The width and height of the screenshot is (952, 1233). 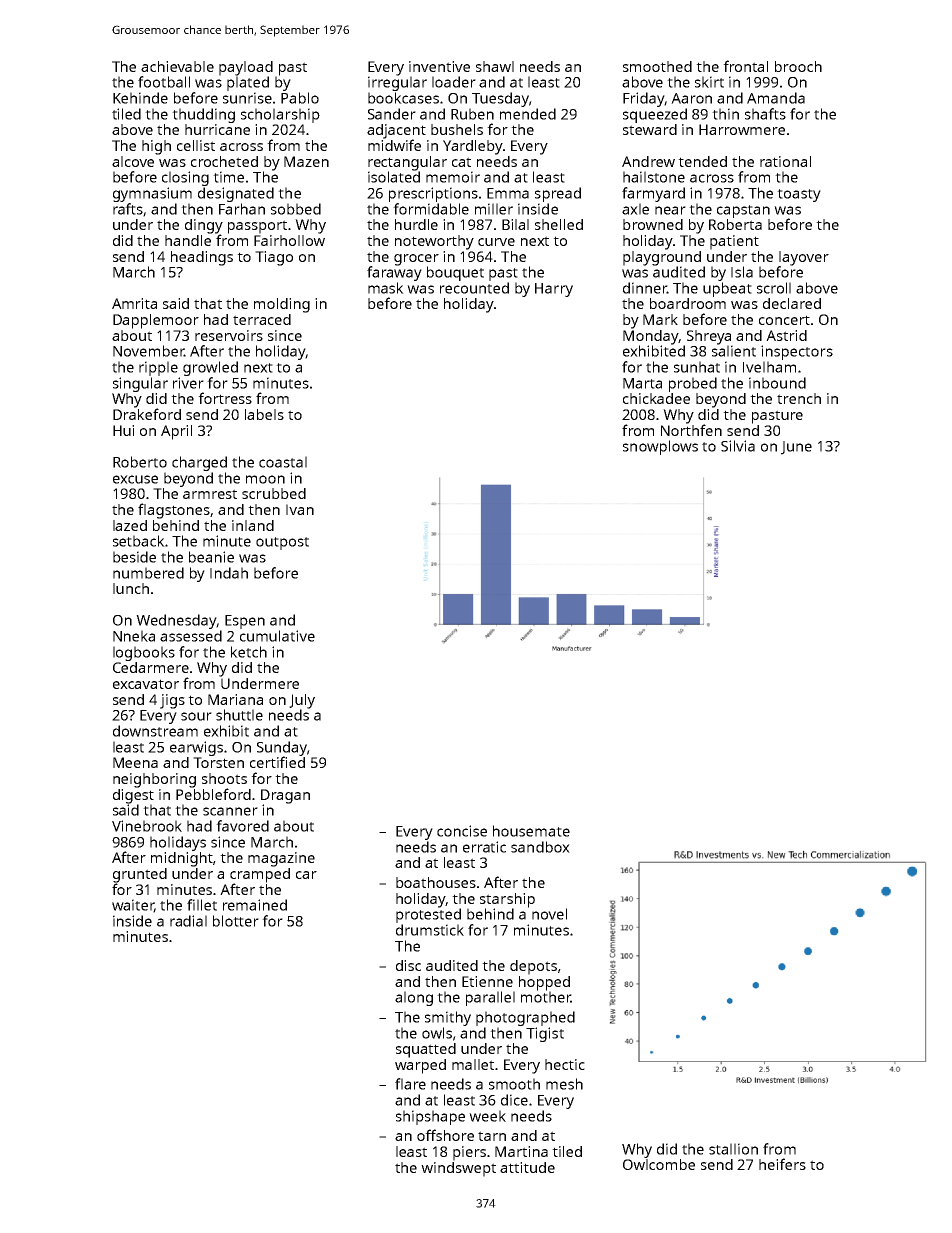 What do you see at coordinates (213, 794) in the screenshot?
I see `Pebbleford` at bounding box center [213, 794].
